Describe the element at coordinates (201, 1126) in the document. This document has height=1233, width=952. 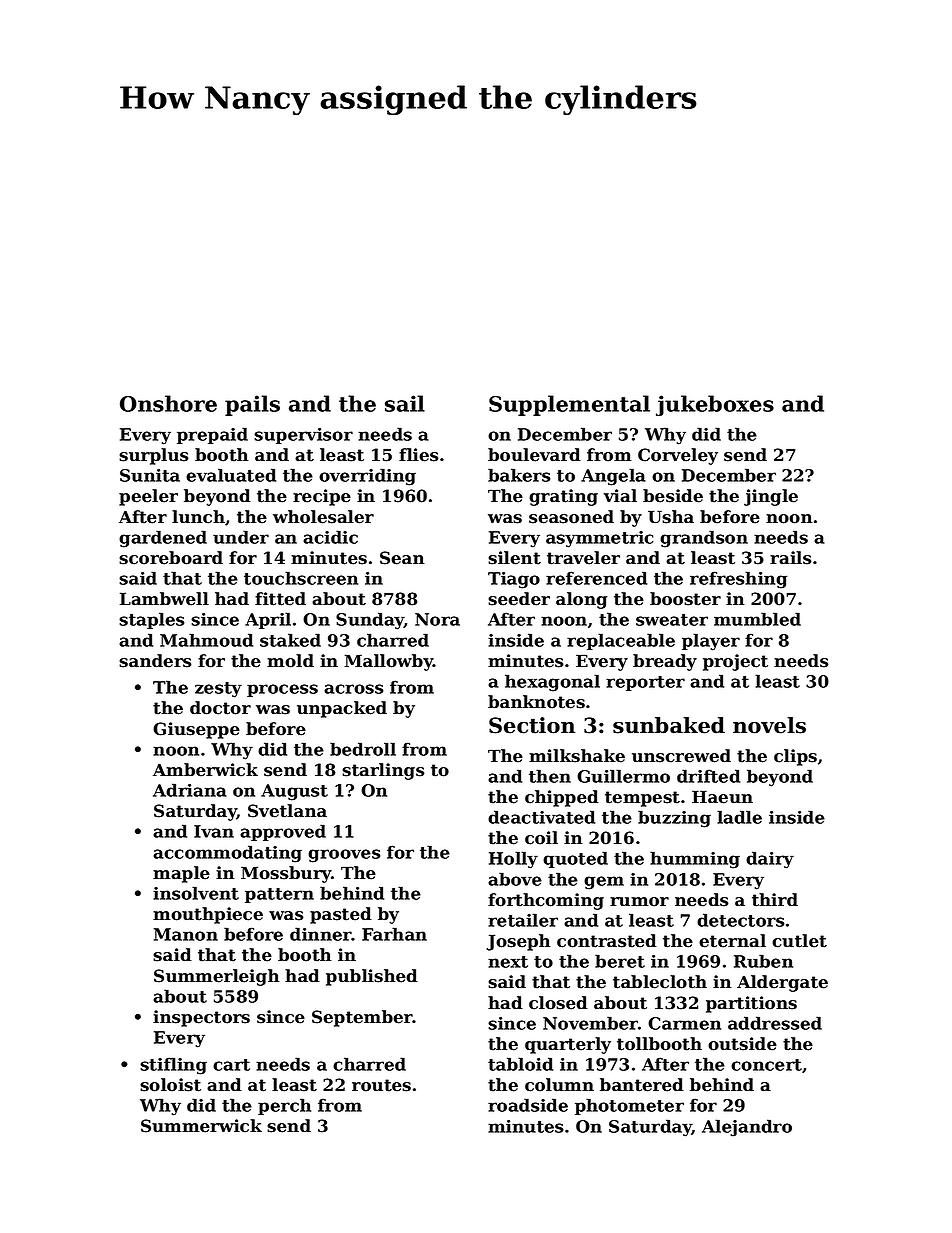
I see `Summerwick` at that location.
